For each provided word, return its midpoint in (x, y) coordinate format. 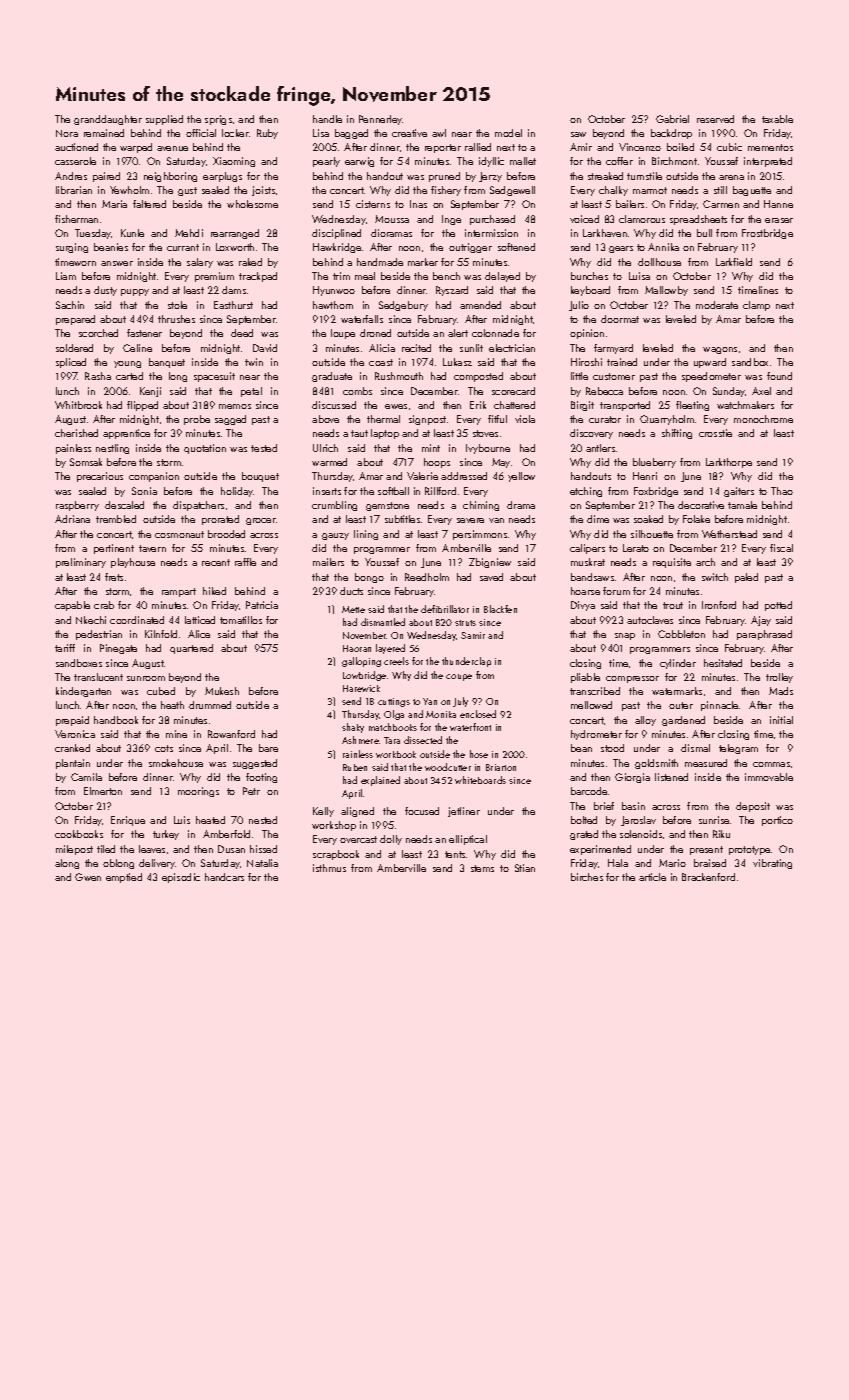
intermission (491, 233)
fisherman (76, 219)
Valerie (422, 476)
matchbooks (393, 727)
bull (704, 233)
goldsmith (656, 764)
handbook (116, 720)
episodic (181, 878)
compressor (632, 679)
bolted (584, 820)
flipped (142, 406)
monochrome (763, 419)
